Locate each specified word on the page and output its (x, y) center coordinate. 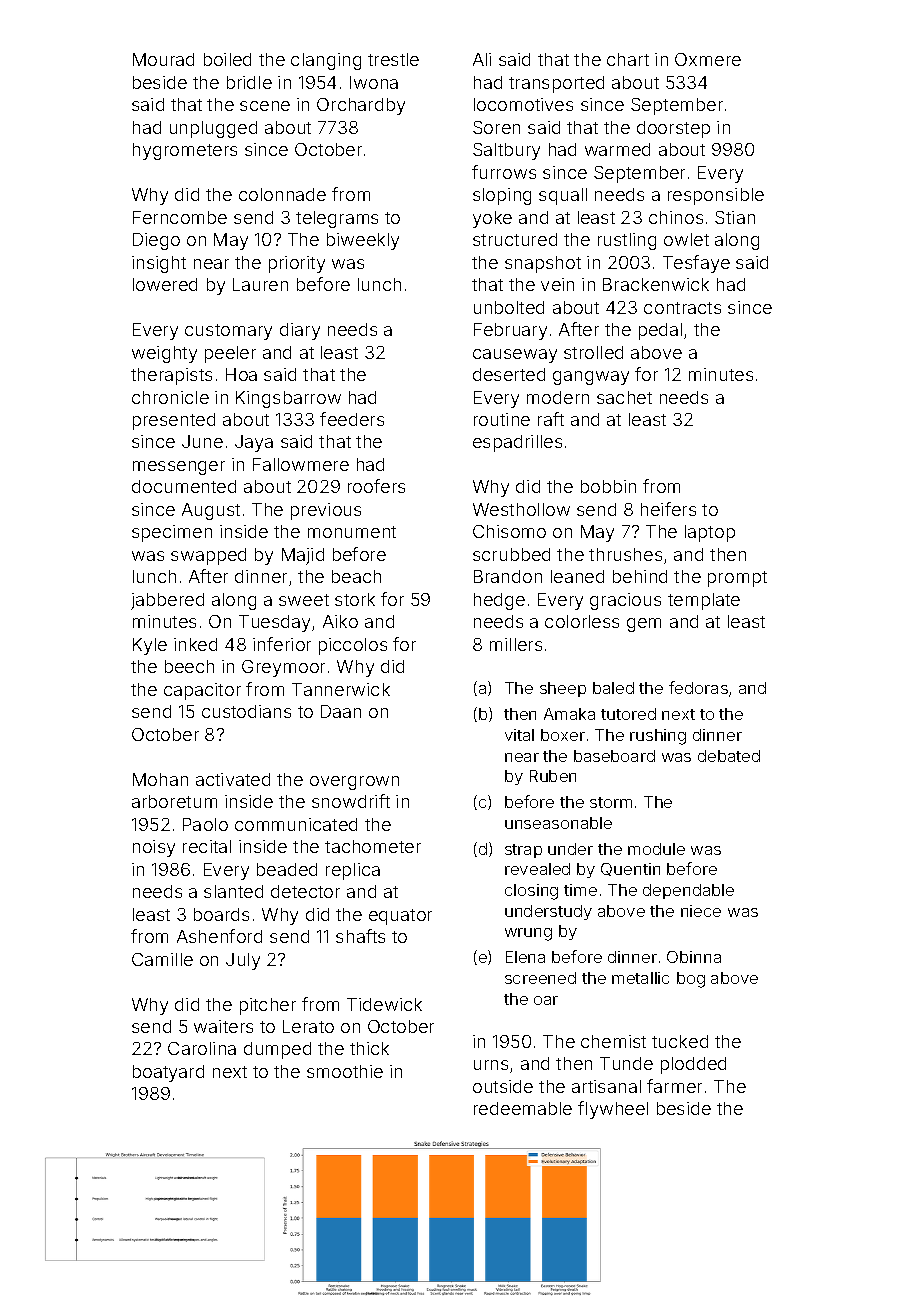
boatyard (168, 1073)
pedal (660, 331)
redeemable (523, 1108)
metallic (640, 978)
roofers (376, 486)
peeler (230, 354)
